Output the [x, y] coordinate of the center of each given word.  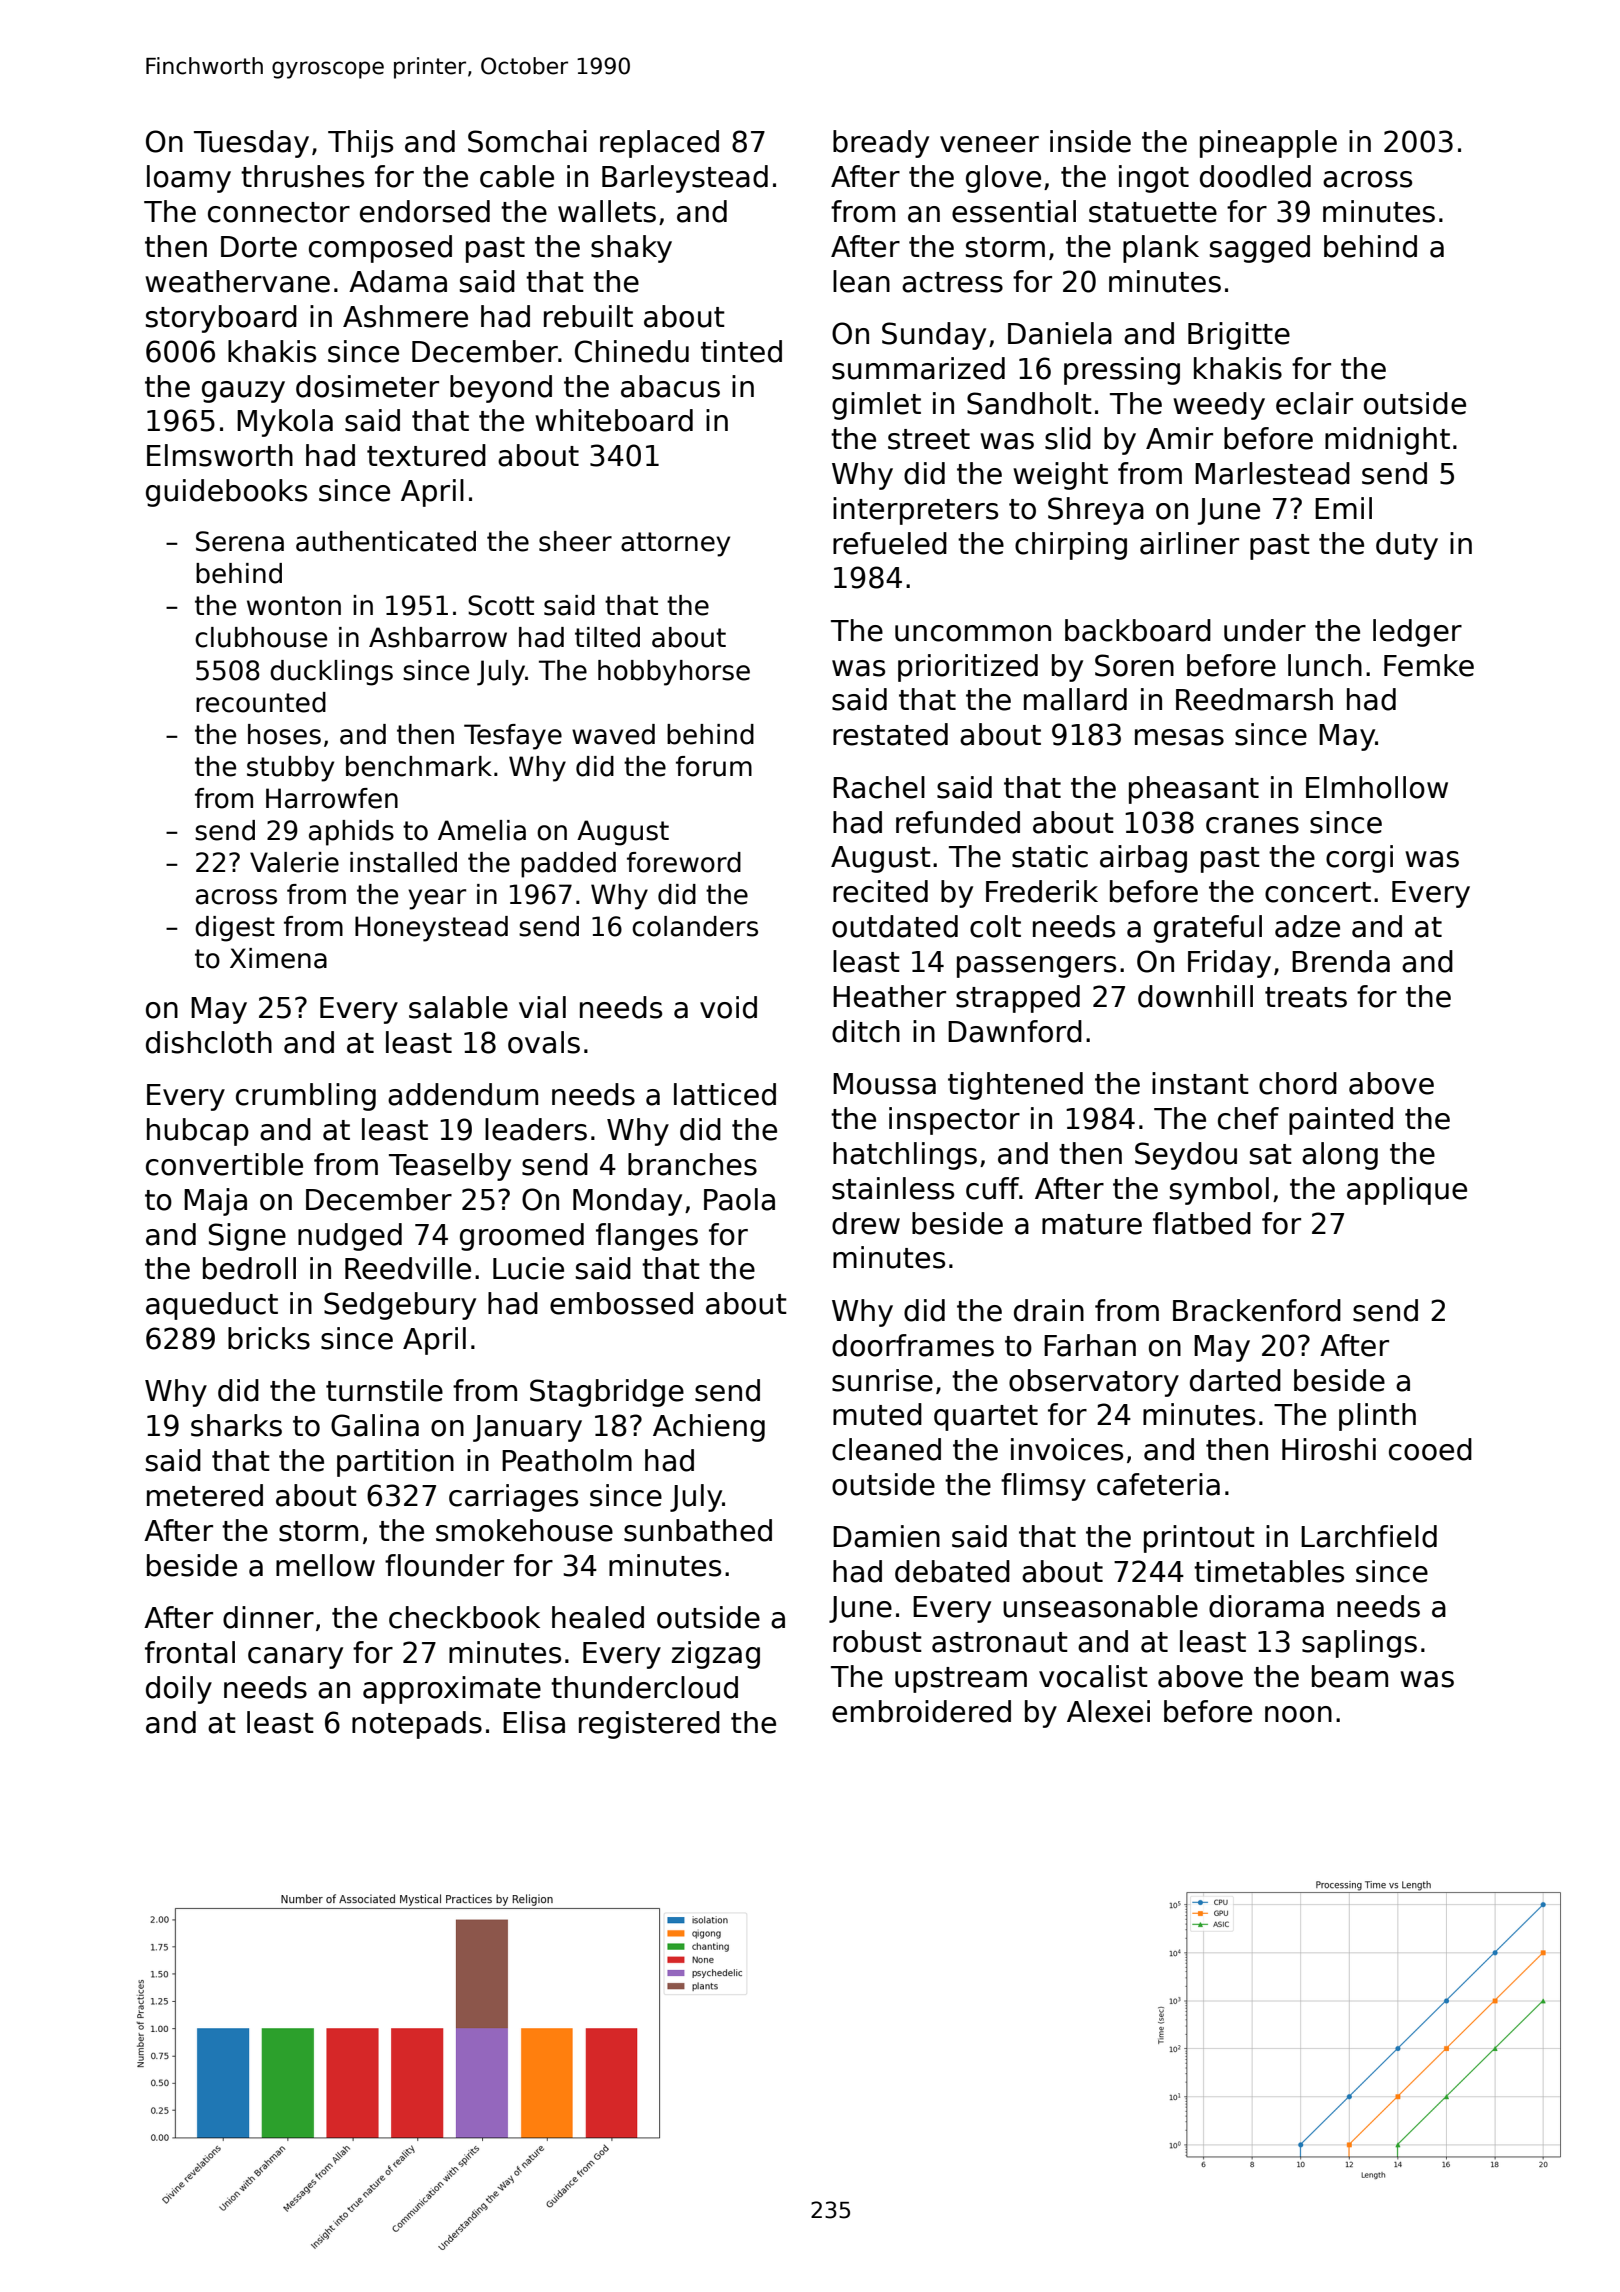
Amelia [482, 830]
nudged [350, 1237]
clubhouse [261, 637]
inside [1090, 141]
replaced [659, 144]
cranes [1252, 825]
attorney [675, 544]
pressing [1122, 371]
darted [1235, 1380]
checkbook [464, 1617]
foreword [684, 862]
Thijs [360, 144]
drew [866, 1223]
